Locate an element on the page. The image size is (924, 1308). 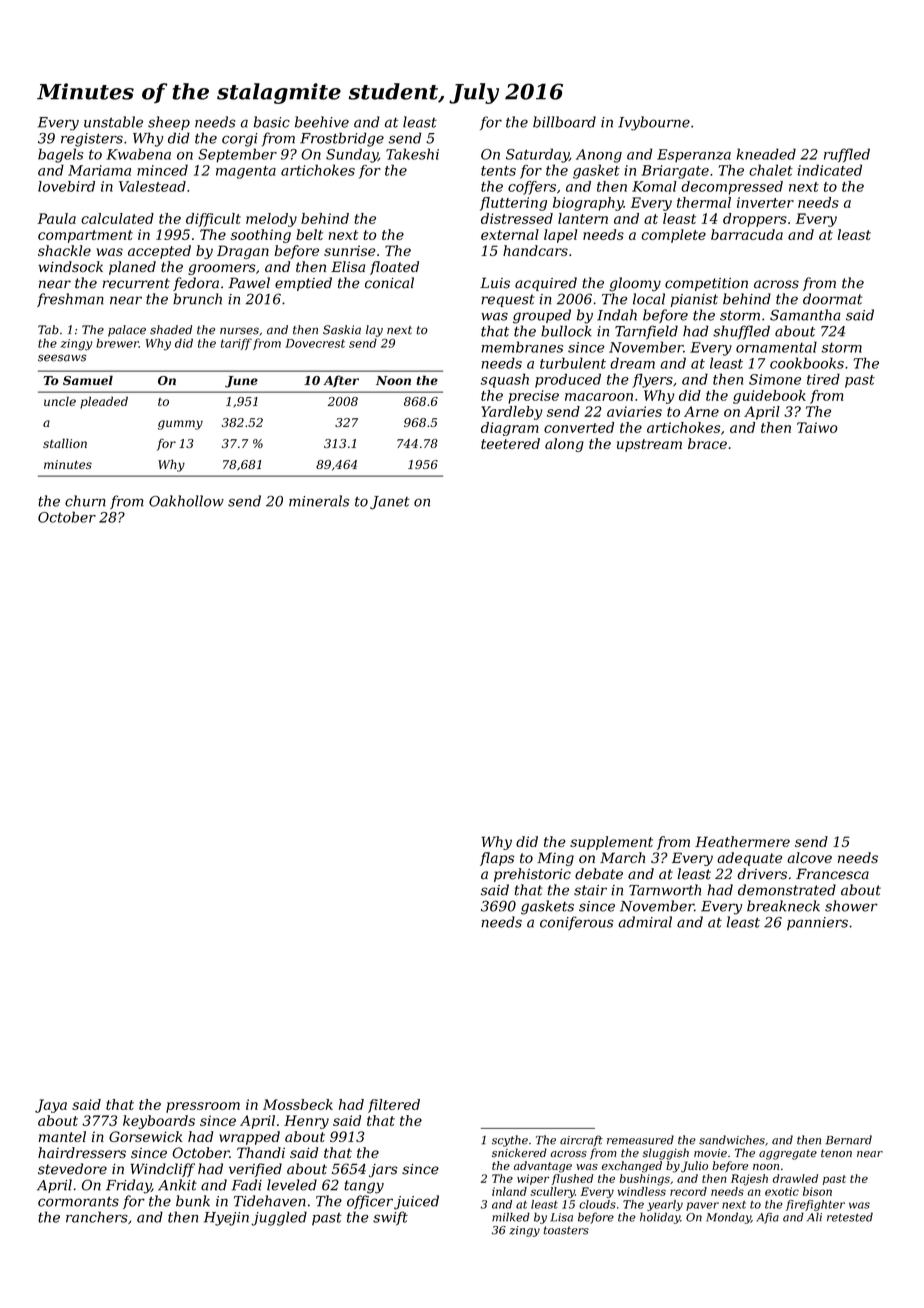
Takeshi is located at coordinates (412, 154).
